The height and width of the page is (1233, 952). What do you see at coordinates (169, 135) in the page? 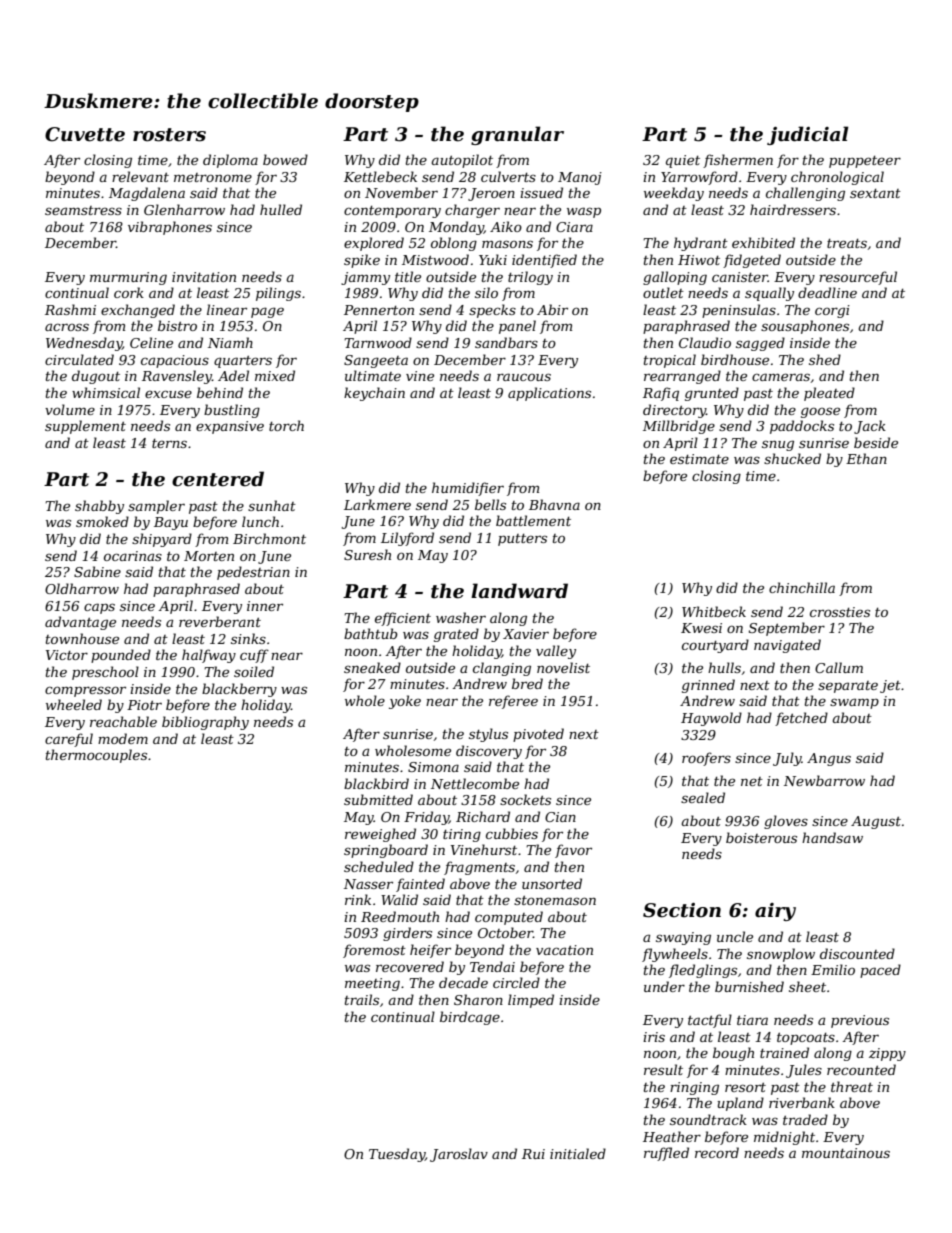
I see `rosters` at bounding box center [169, 135].
